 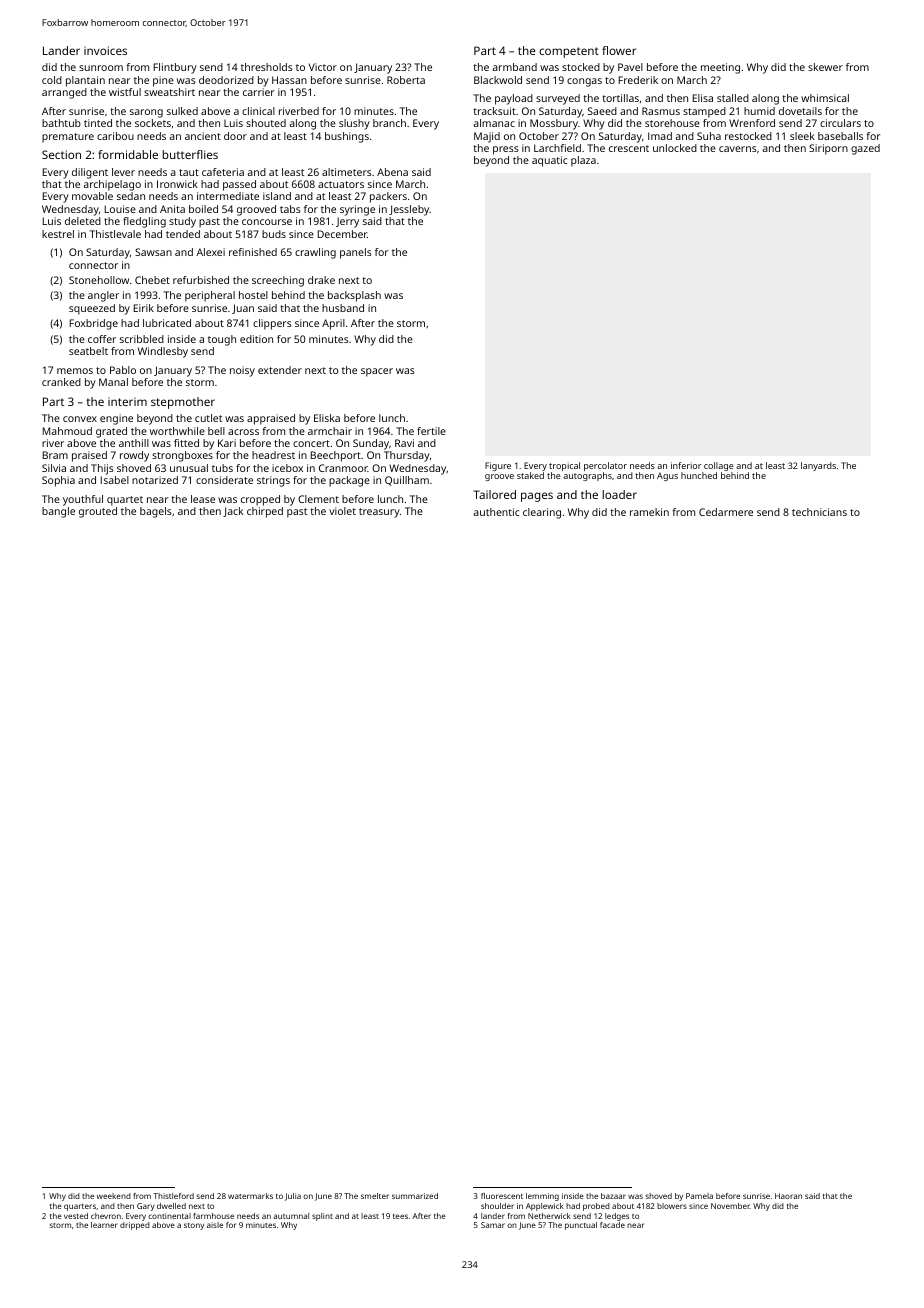 What do you see at coordinates (92, 196) in the image?
I see `movable` at bounding box center [92, 196].
